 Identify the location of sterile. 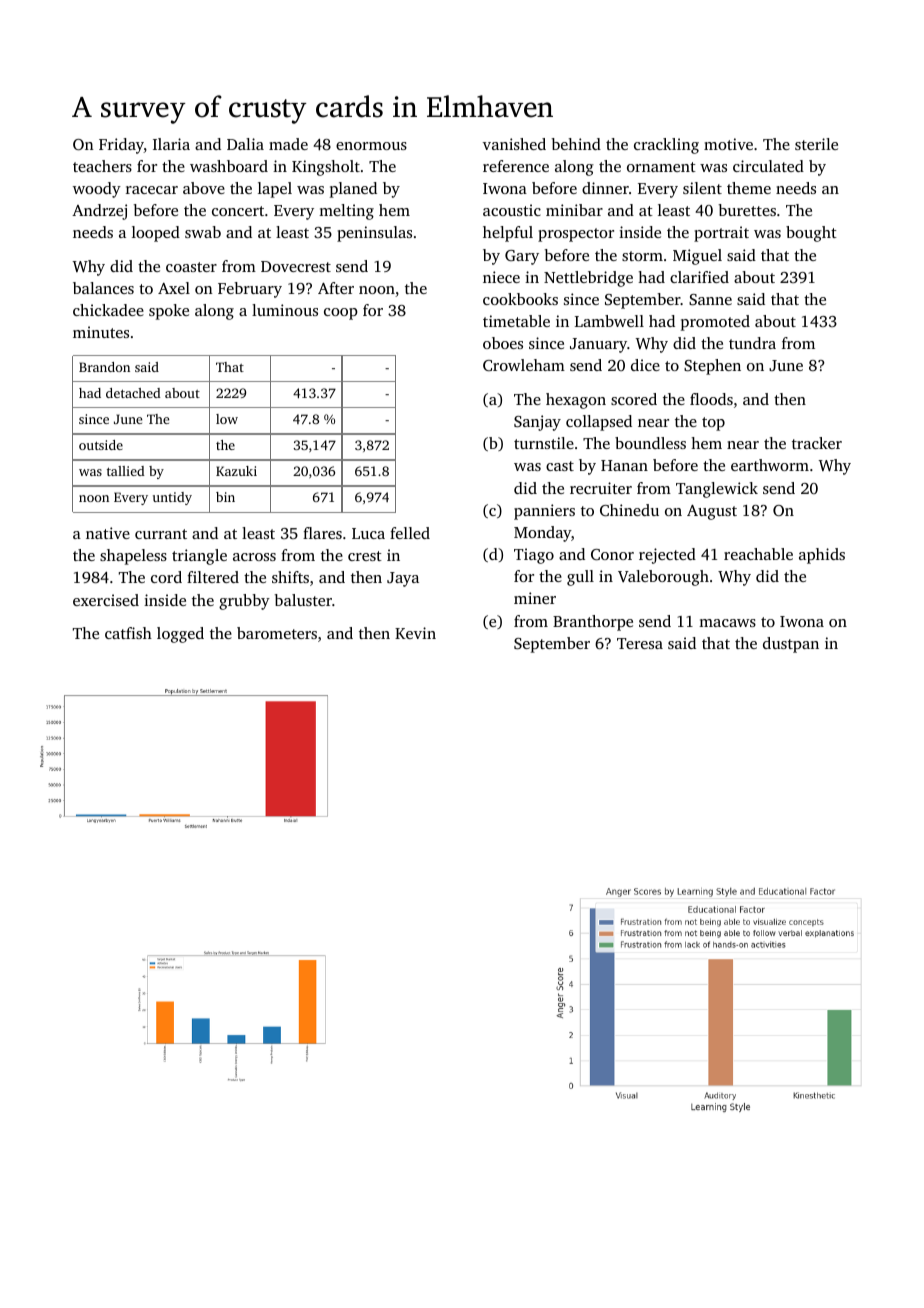
(816, 144).
